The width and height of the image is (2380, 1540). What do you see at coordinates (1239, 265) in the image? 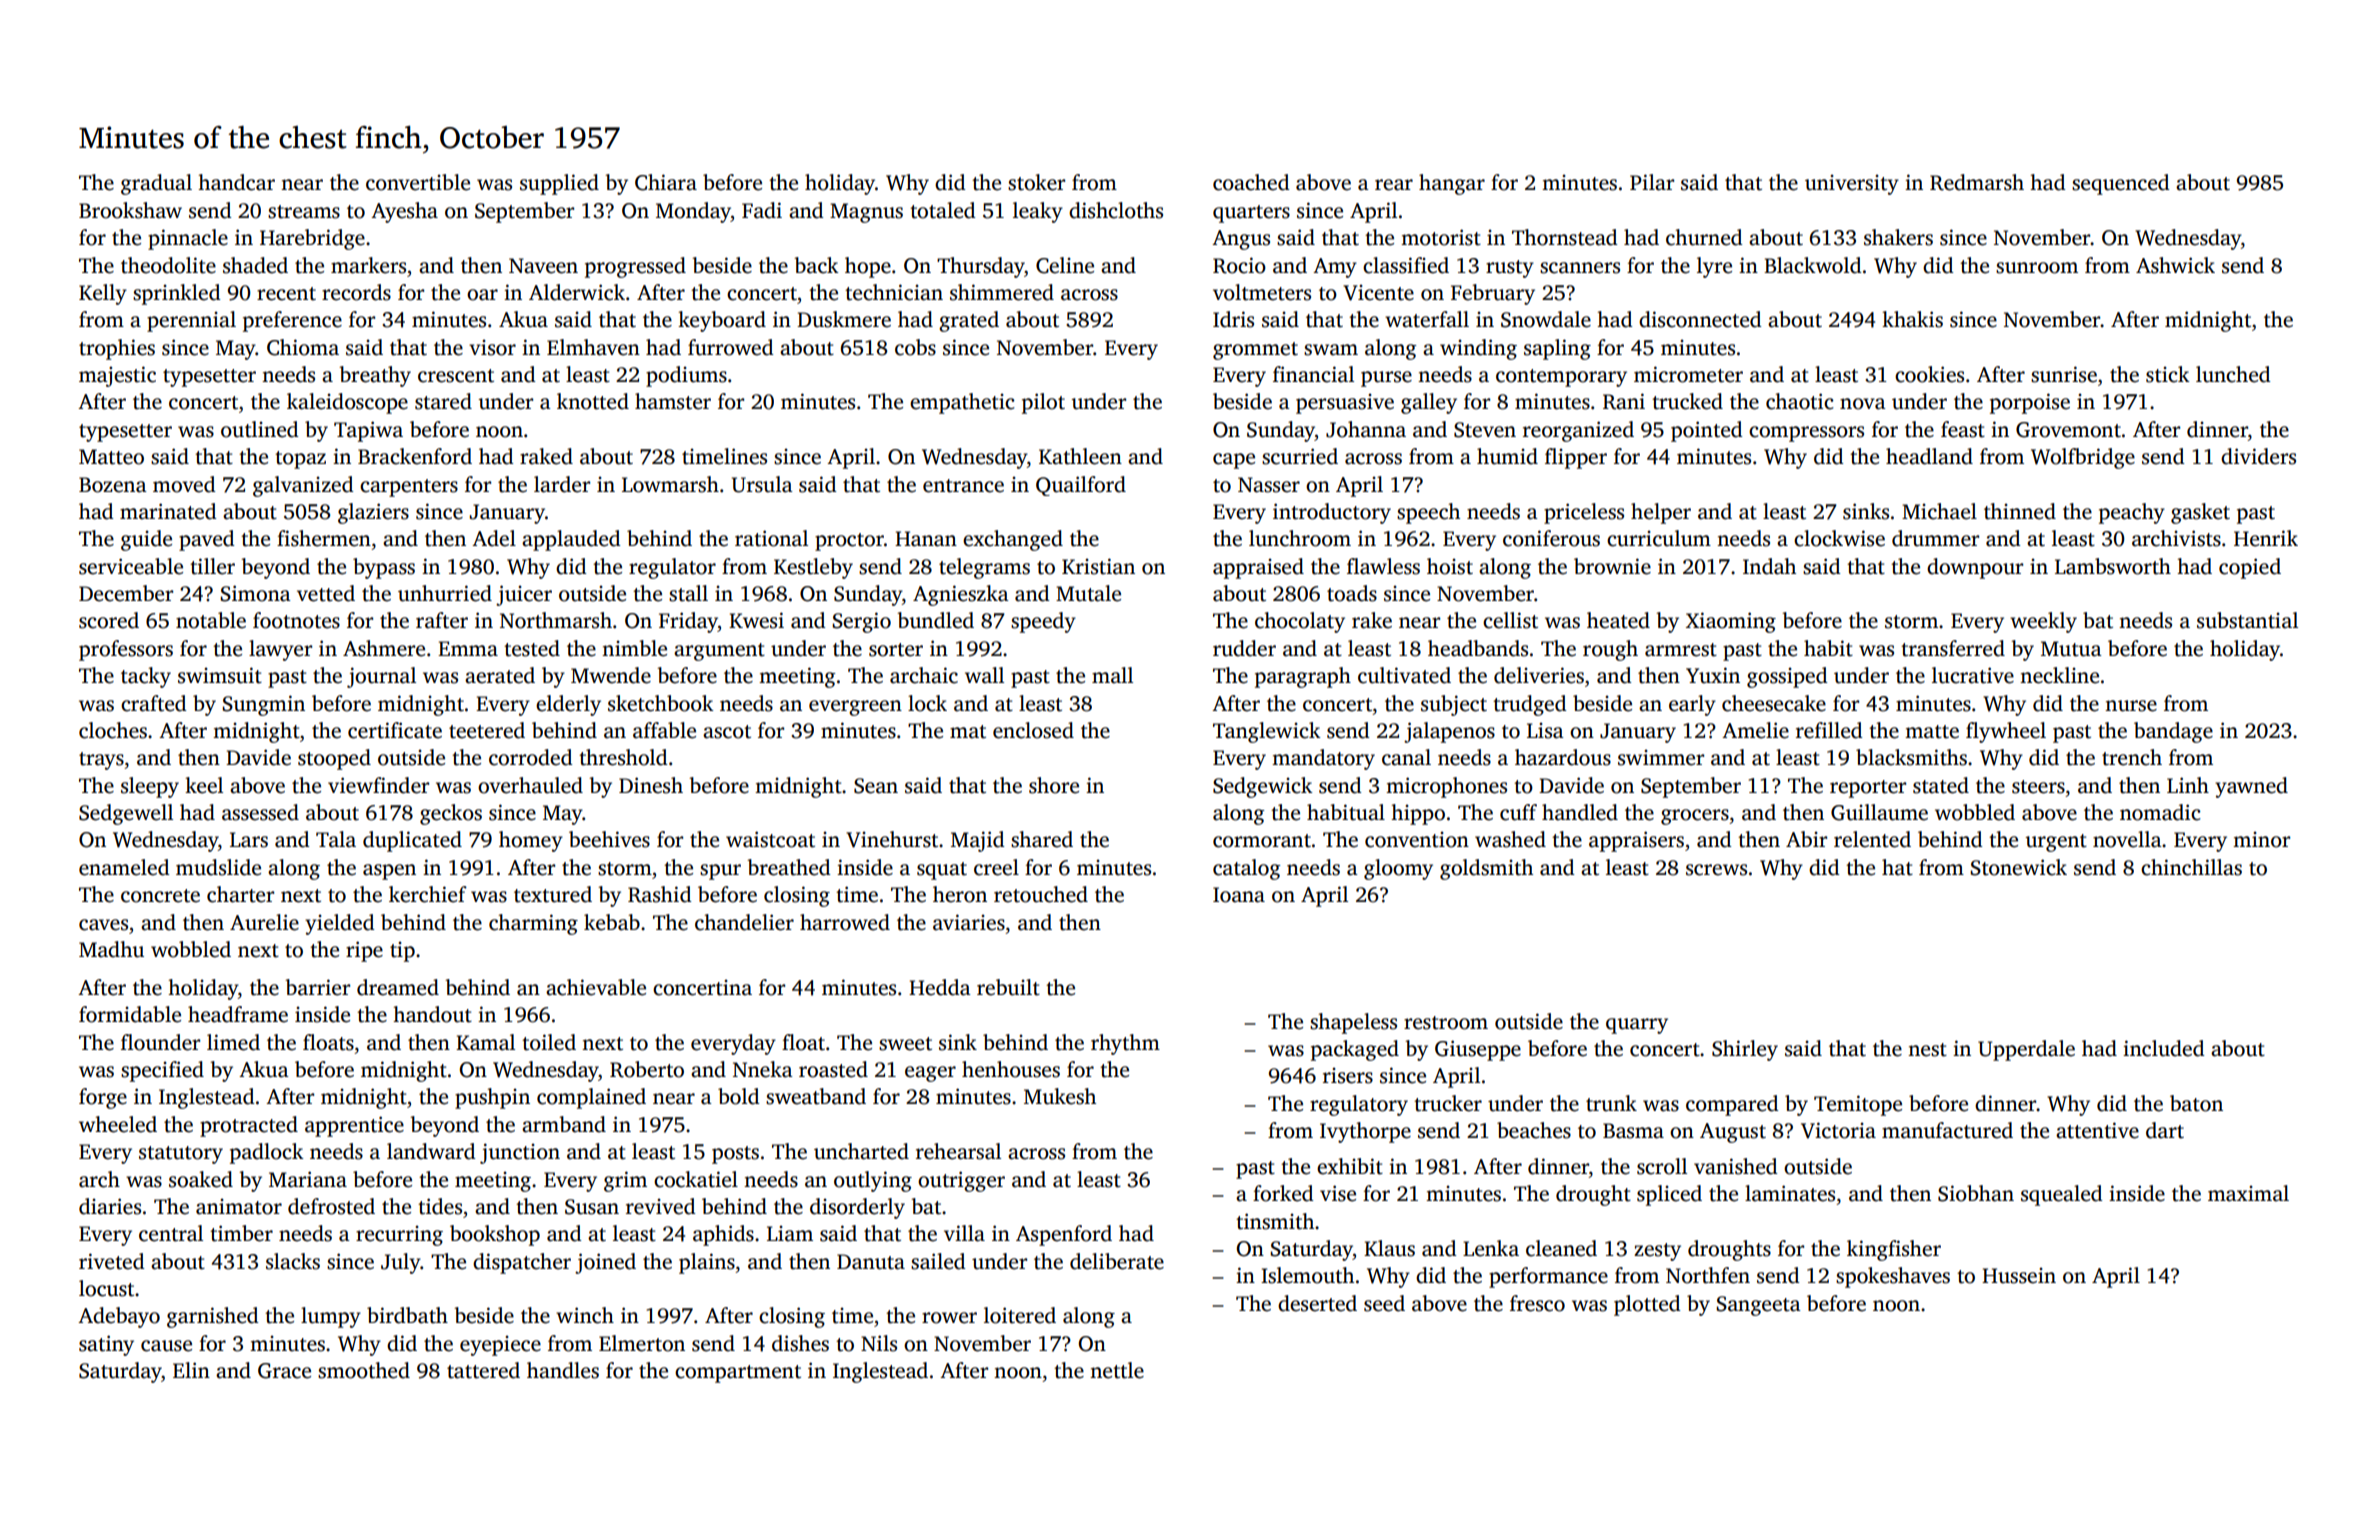
I see `Rocio` at bounding box center [1239, 265].
